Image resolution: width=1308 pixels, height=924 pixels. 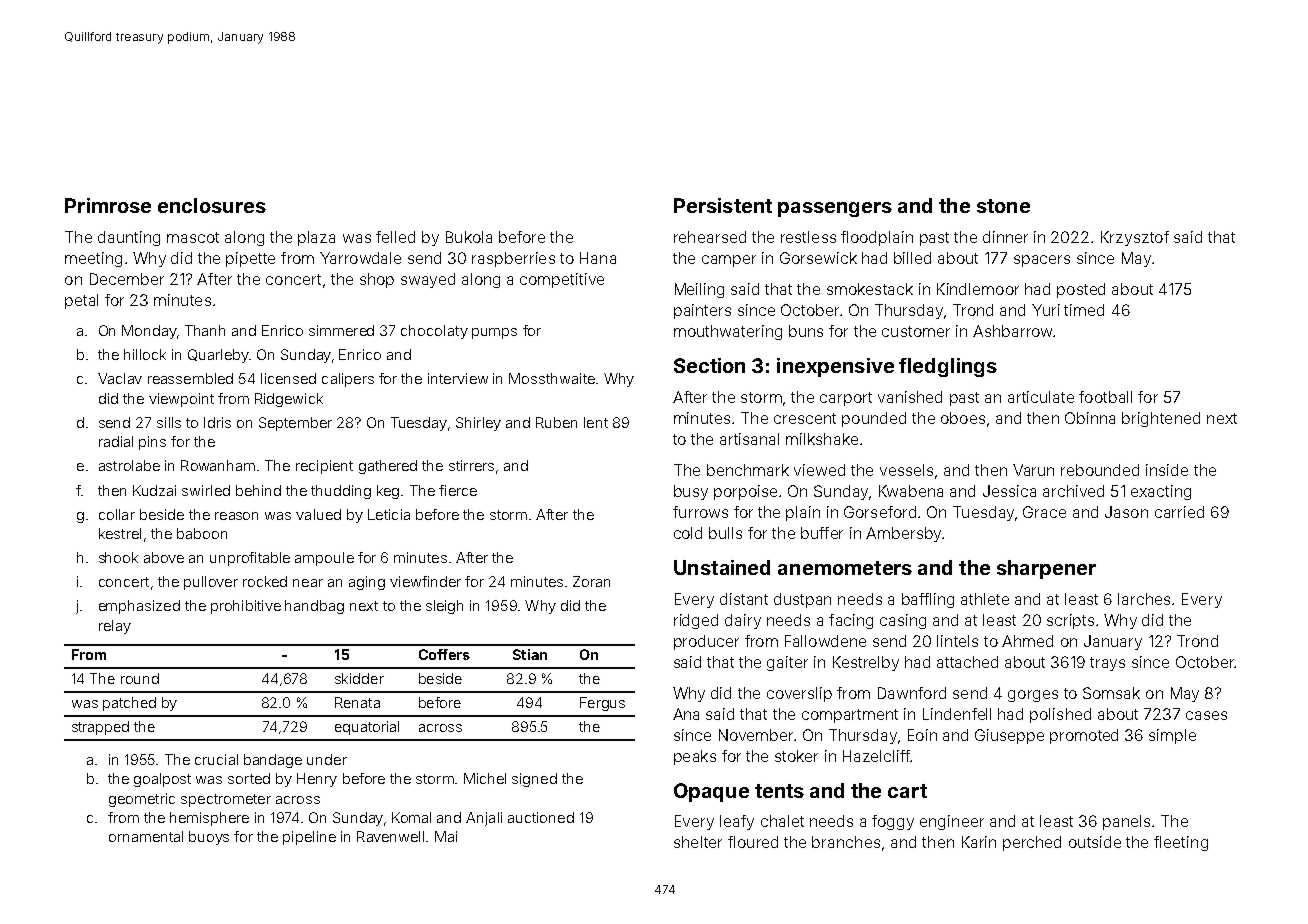 What do you see at coordinates (142, 800) in the document?
I see `geometric` at bounding box center [142, 800].
